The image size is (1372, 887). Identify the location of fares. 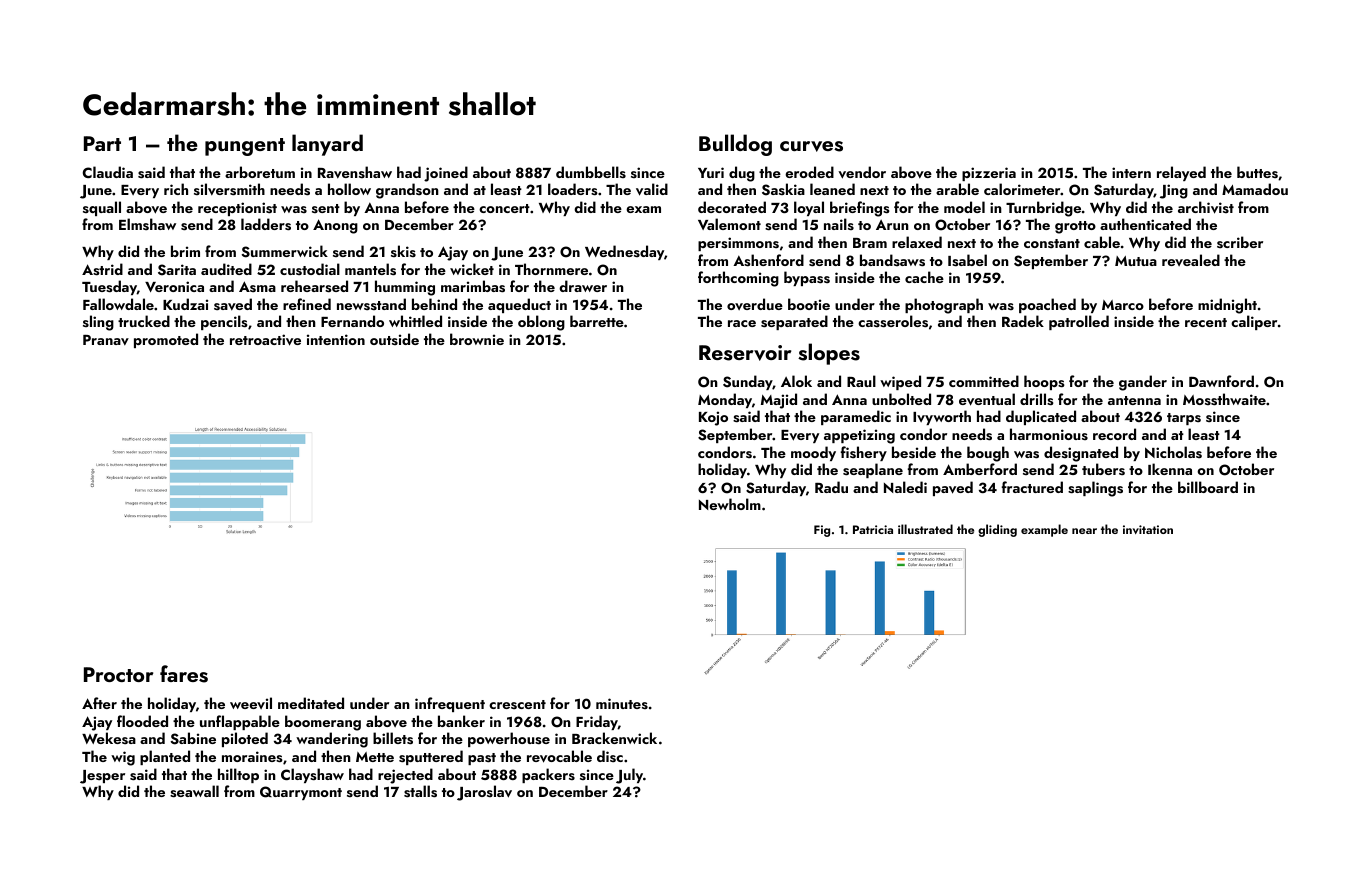
(184, 674).
